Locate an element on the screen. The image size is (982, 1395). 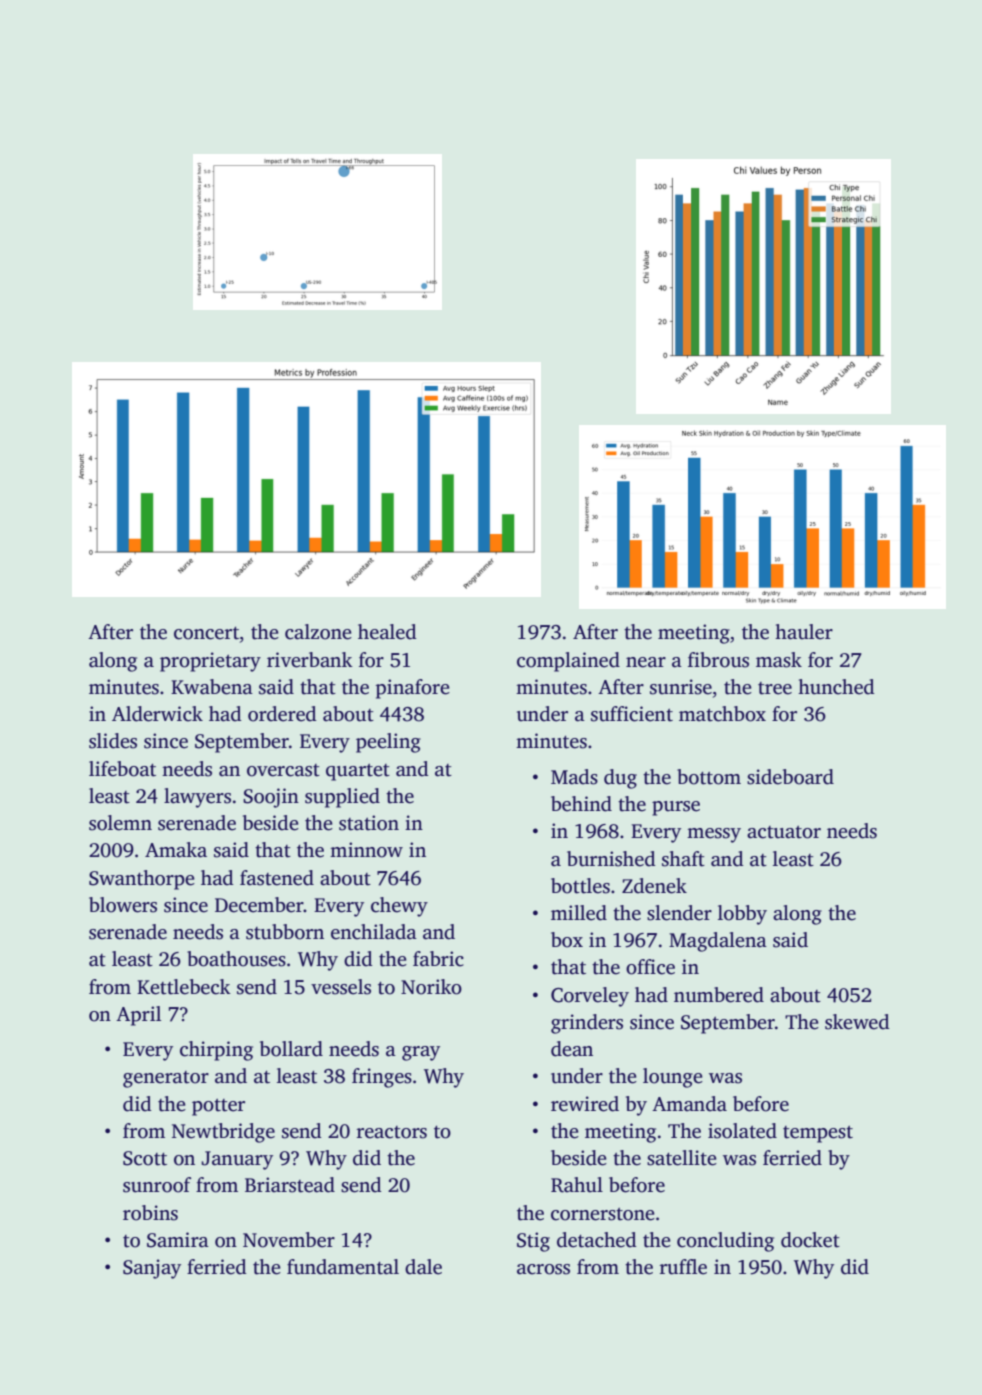
Samira is located at coordinates (178, 1240).
